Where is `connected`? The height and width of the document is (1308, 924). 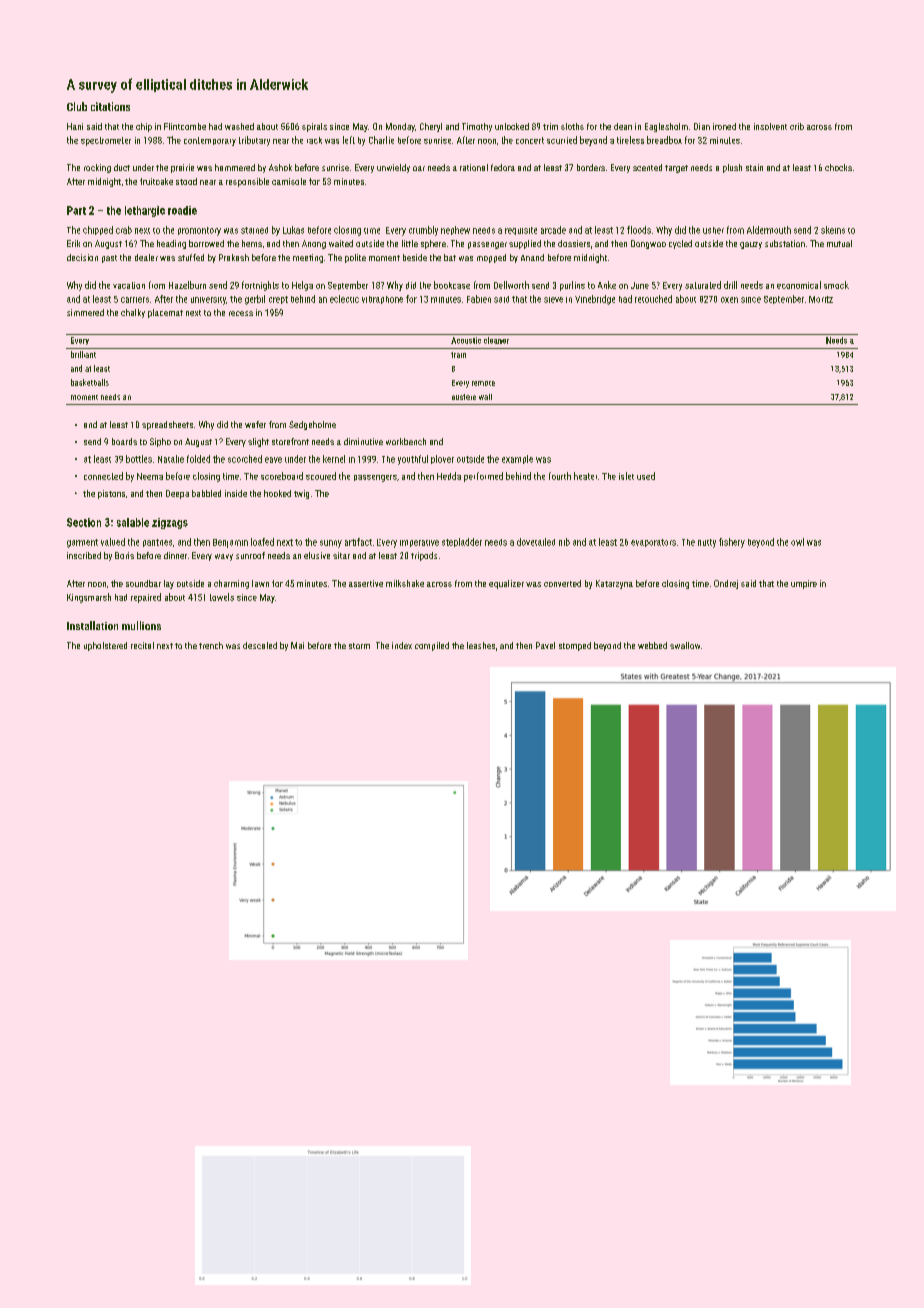
connected is located at coordinates (103, 476).
